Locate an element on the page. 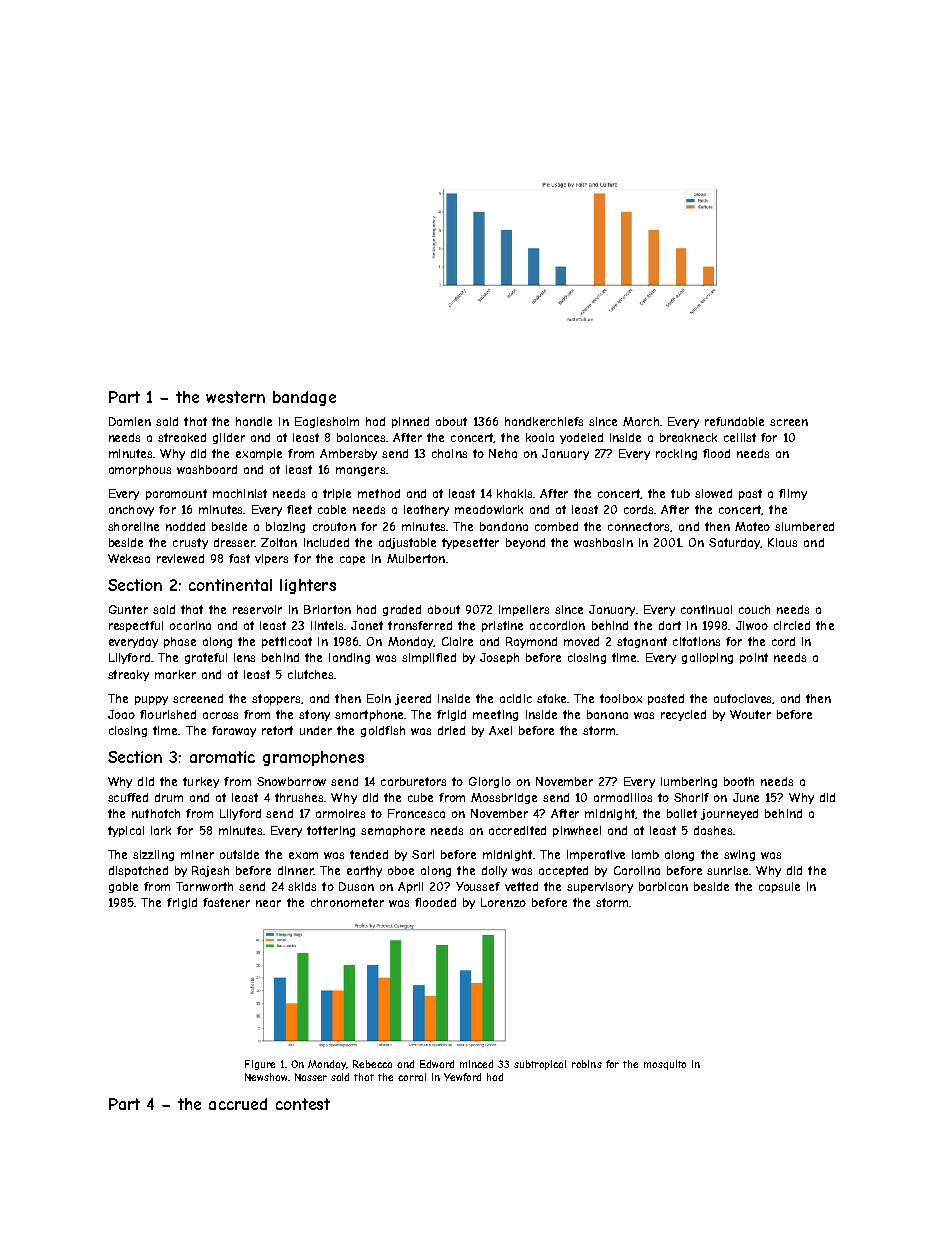 Image resolution: width=952 pixels, height=1233 pixels. petticoat is located at coordinates (287, 642).
